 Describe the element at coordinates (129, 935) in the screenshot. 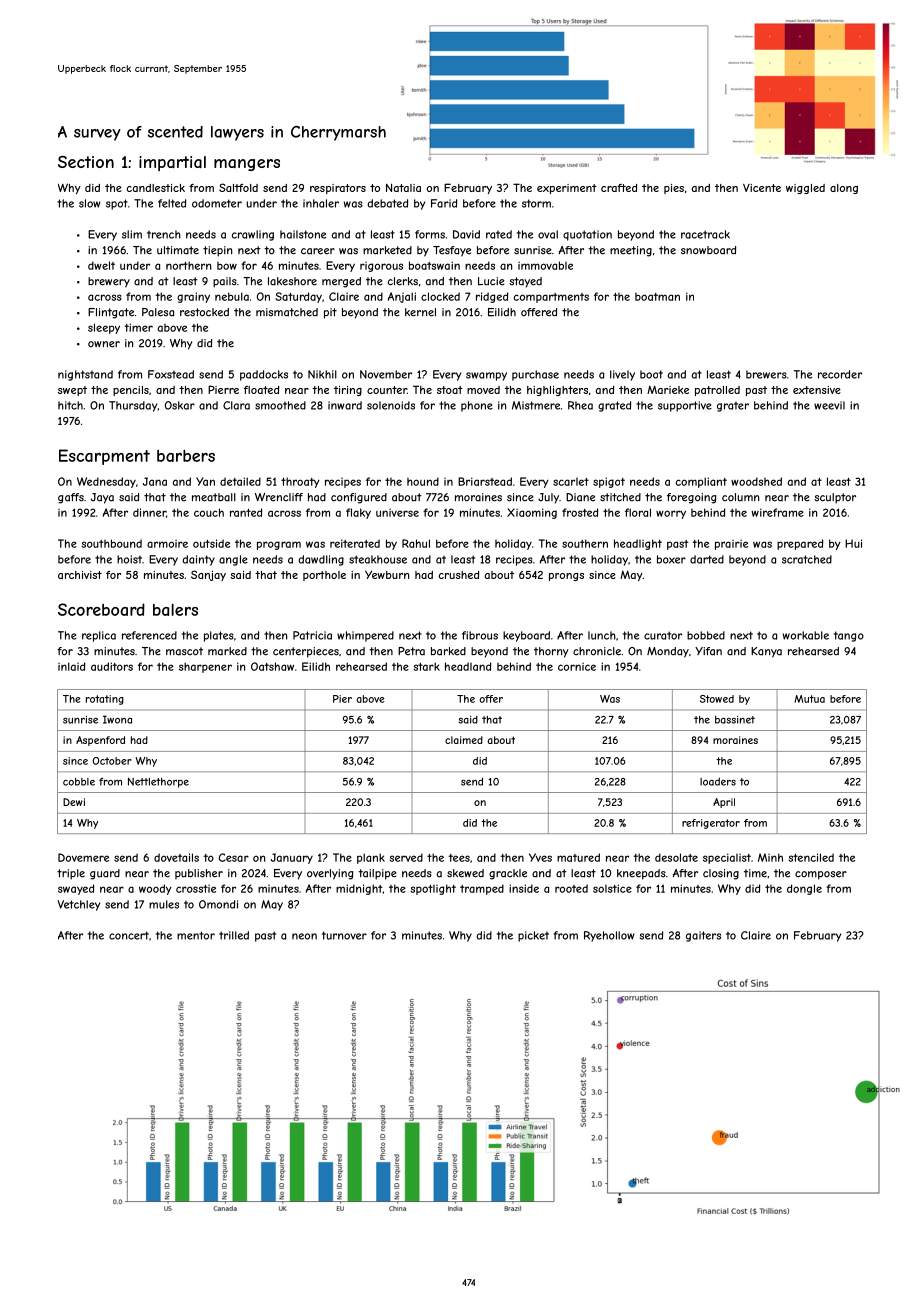

I see `concert` at that location.
